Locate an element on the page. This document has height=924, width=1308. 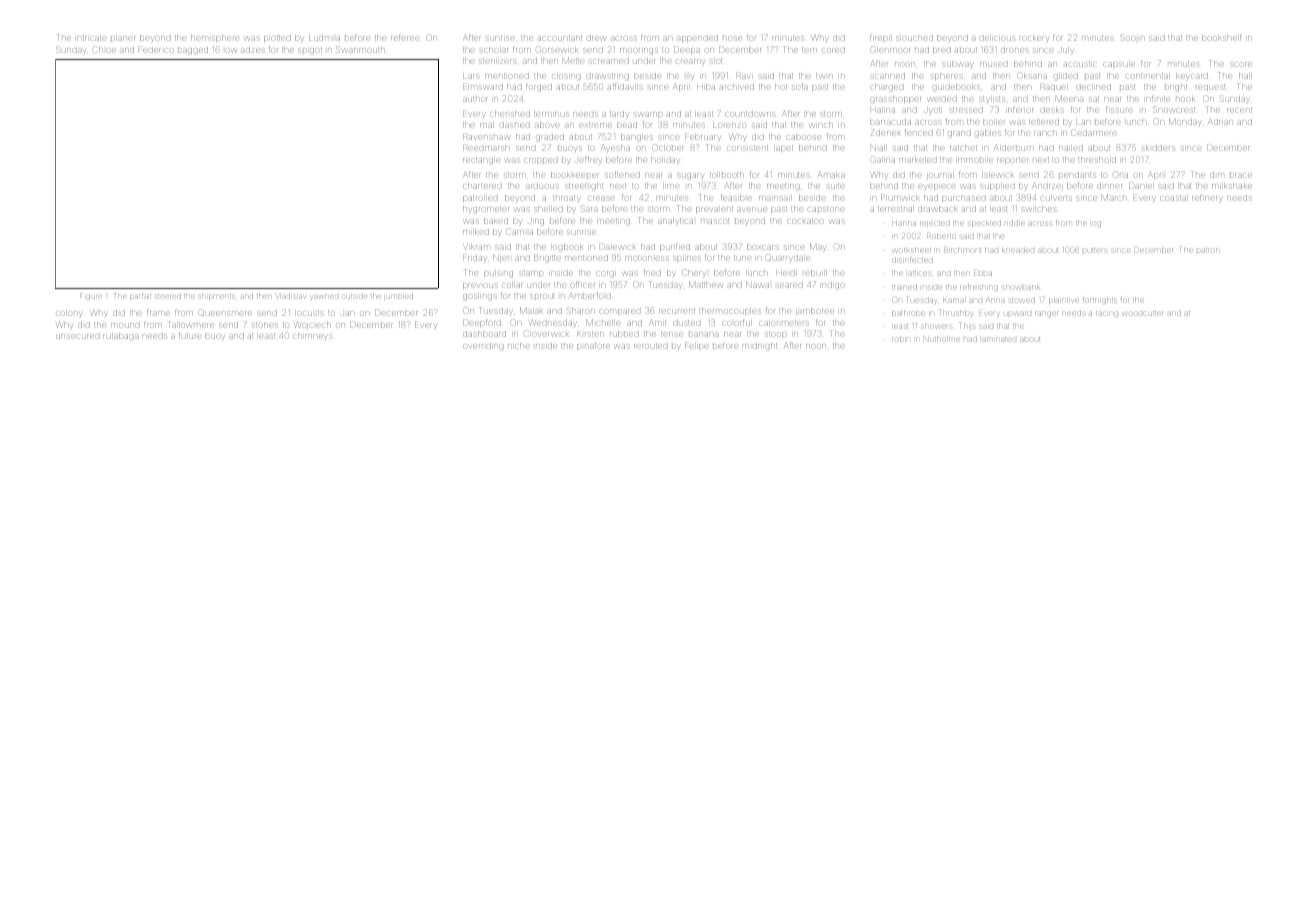
hose is located at coordinates (732, 38).
